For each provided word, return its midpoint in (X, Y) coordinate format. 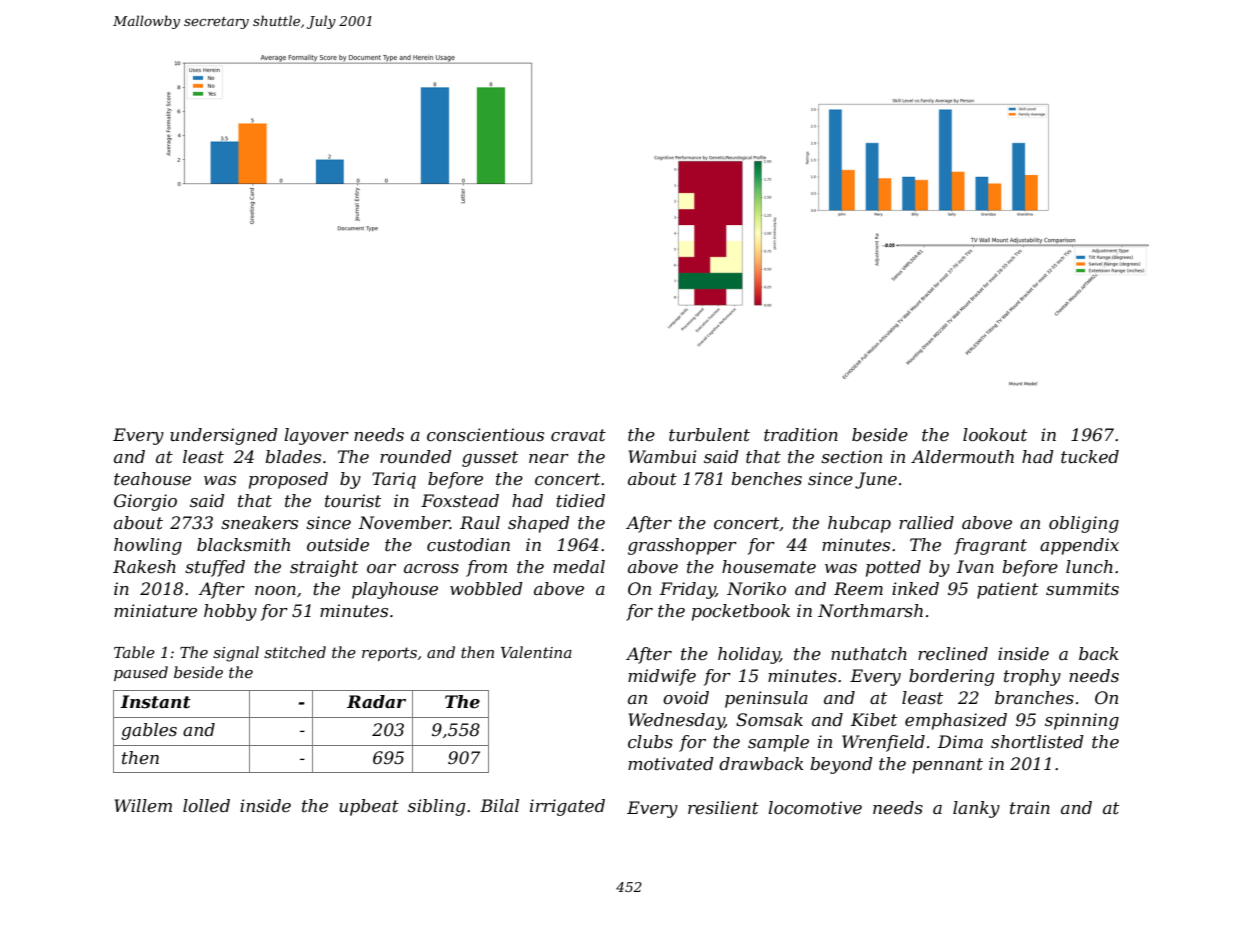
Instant (155, 702)
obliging (1084, 524)
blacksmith (243, 545)
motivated (671, 763)
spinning (1082, 721)
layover (316, 436)
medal (579, 566)
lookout (995, 435)
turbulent (709, 435)
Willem (143, 806)
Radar (376, 701)
